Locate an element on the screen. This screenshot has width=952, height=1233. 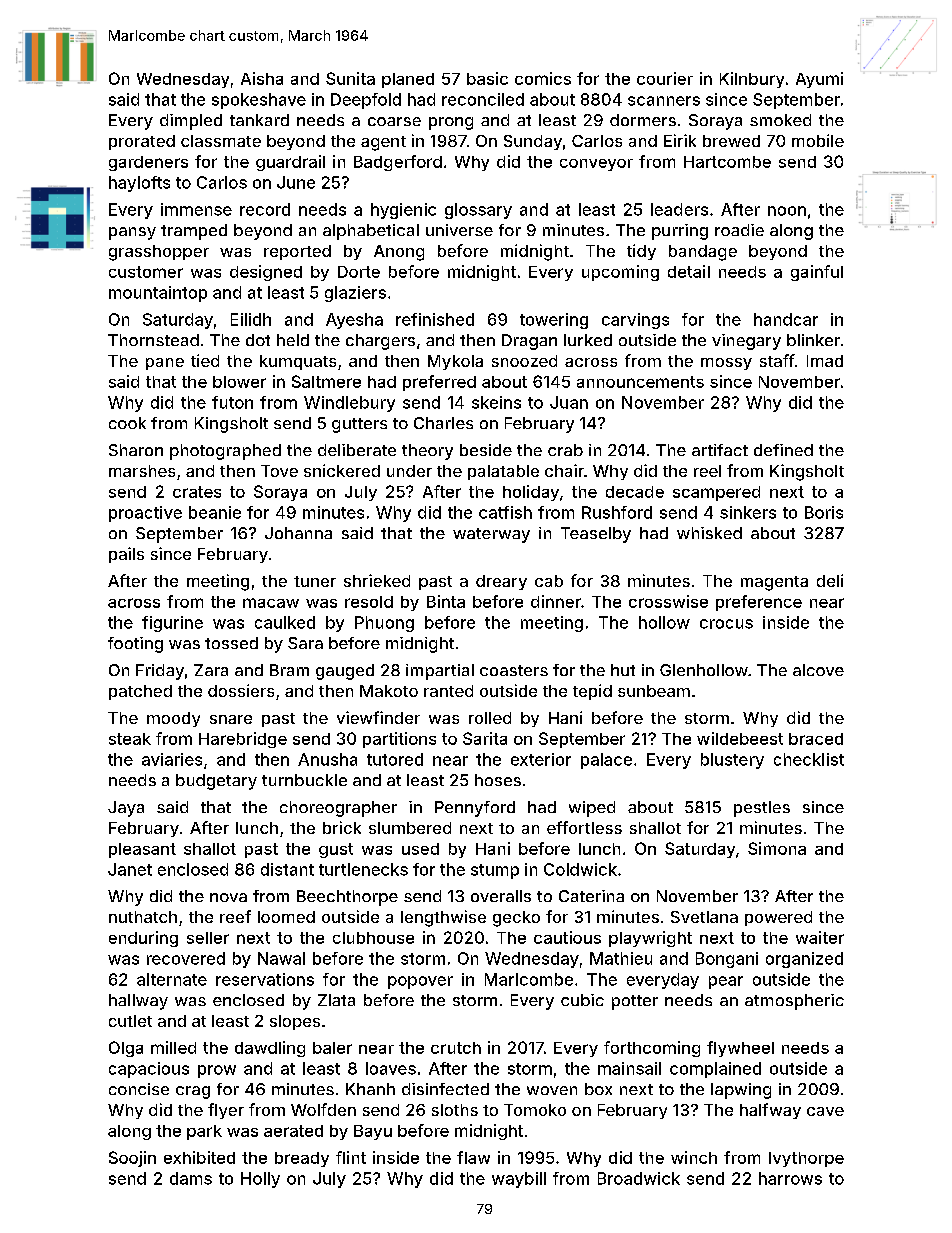
under is located at coordinates (409, 471).
